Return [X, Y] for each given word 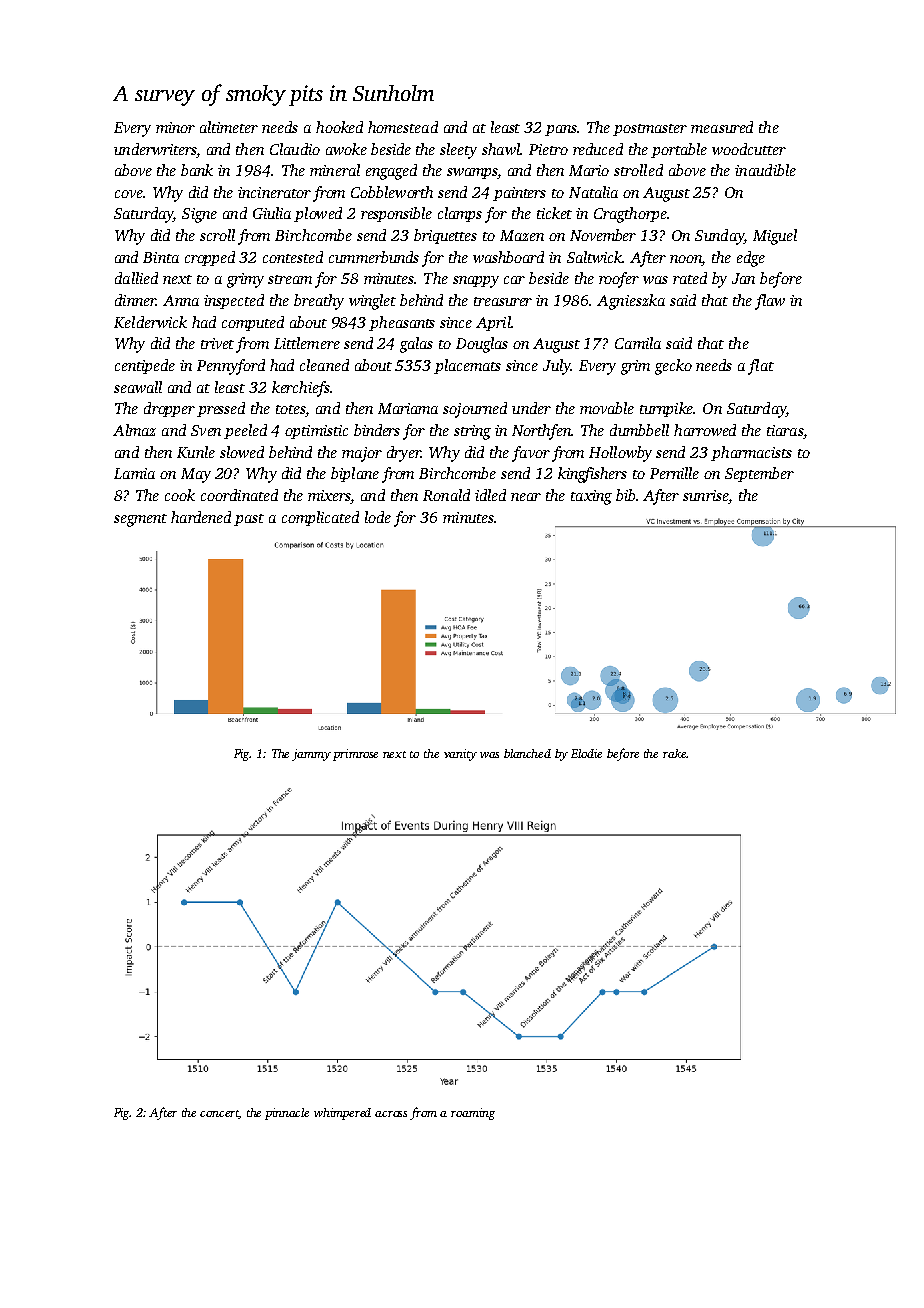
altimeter [229, 127]
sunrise [705, 495]
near [526, 497]
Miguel [775, 237]
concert [220, 1114]
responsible [396, 214]
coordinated [239, 495]
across [391, 1114]
